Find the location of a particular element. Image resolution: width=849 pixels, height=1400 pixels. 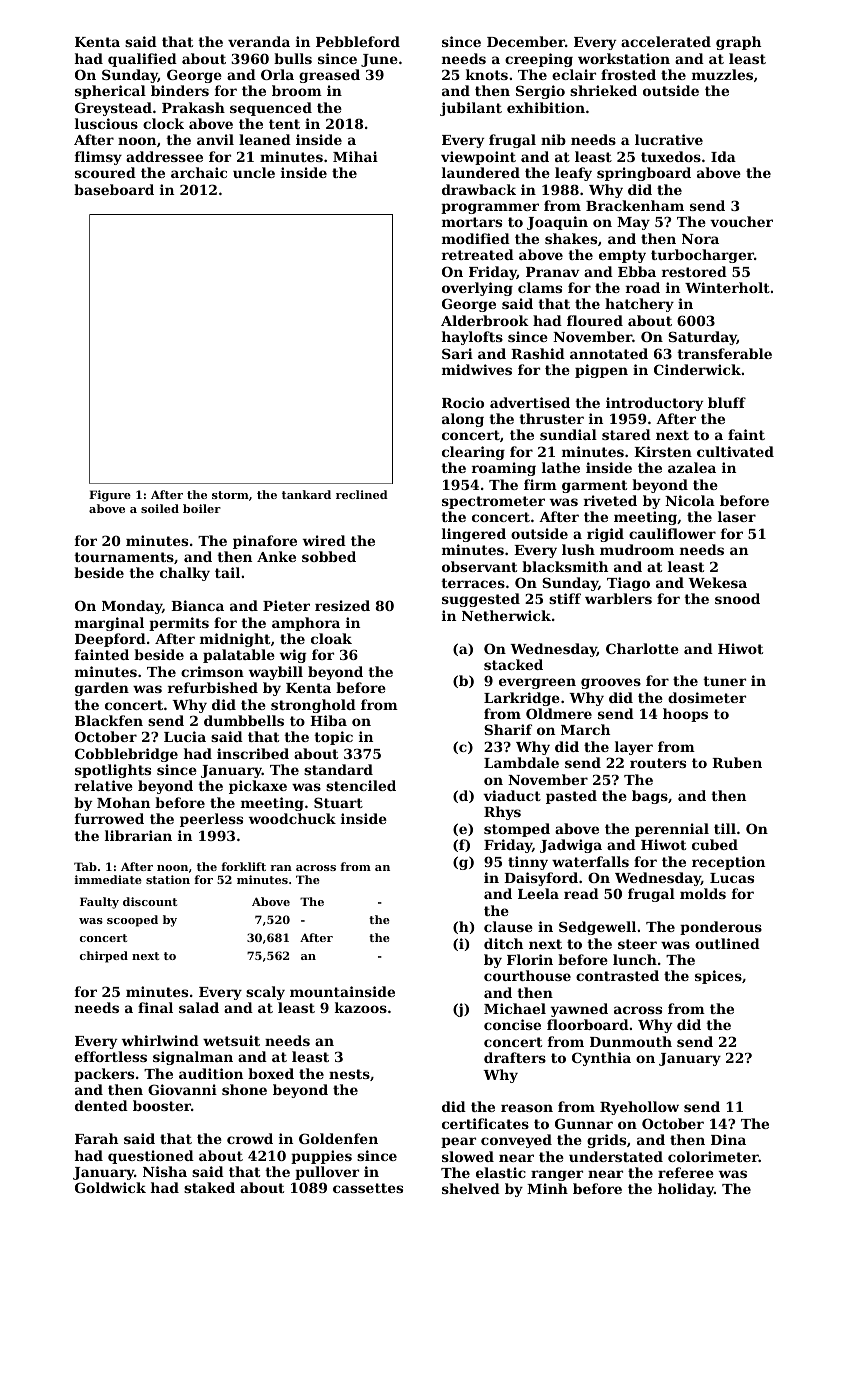

muzzles is located at coordinates (722, 74).
